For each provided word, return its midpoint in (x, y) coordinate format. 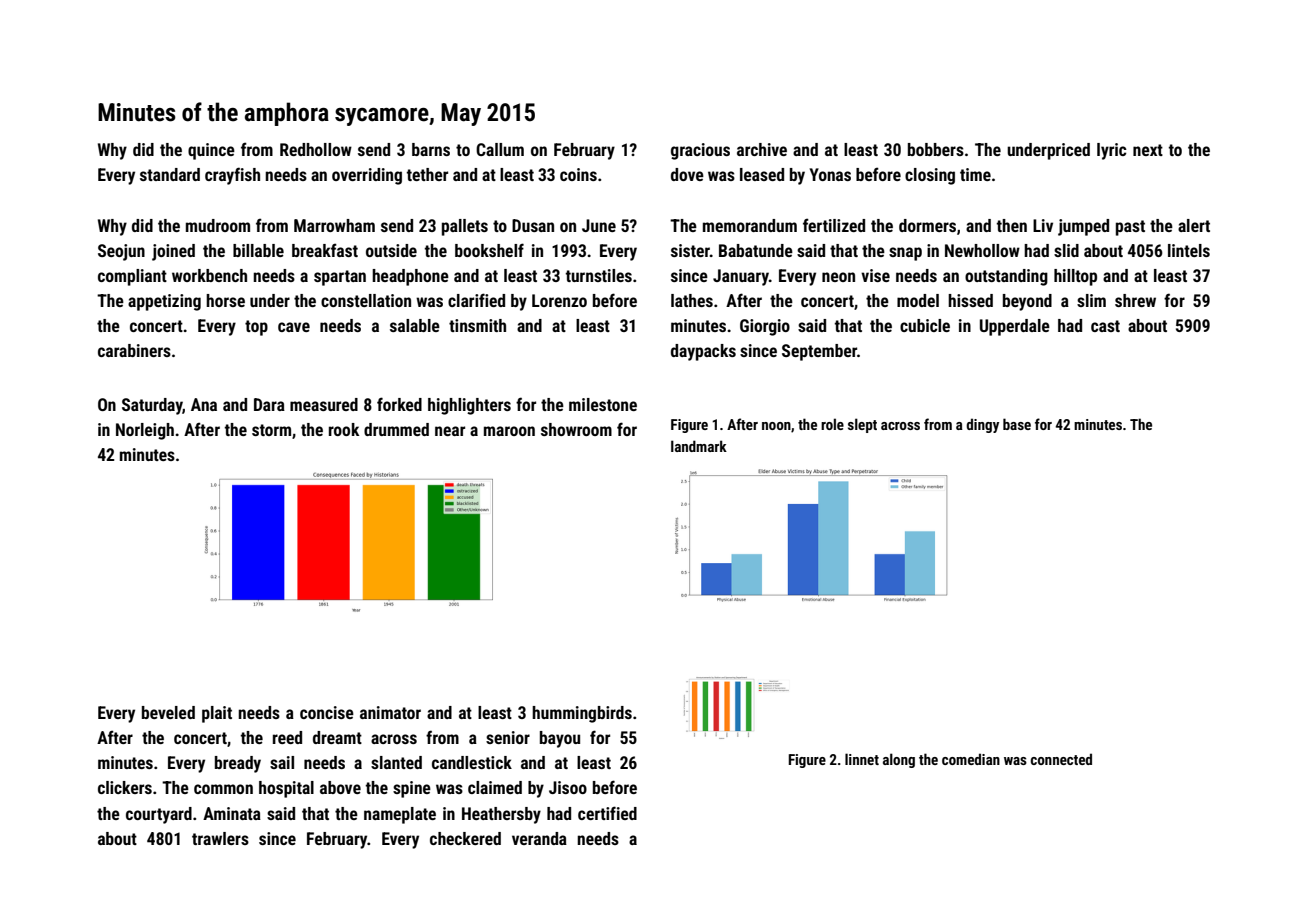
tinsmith (477, 325)
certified (607, 813)
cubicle (925, 325)
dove (687, 174)
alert (1194, 225)
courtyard (159, 815)
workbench (209, 275)
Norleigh (145, 431)
